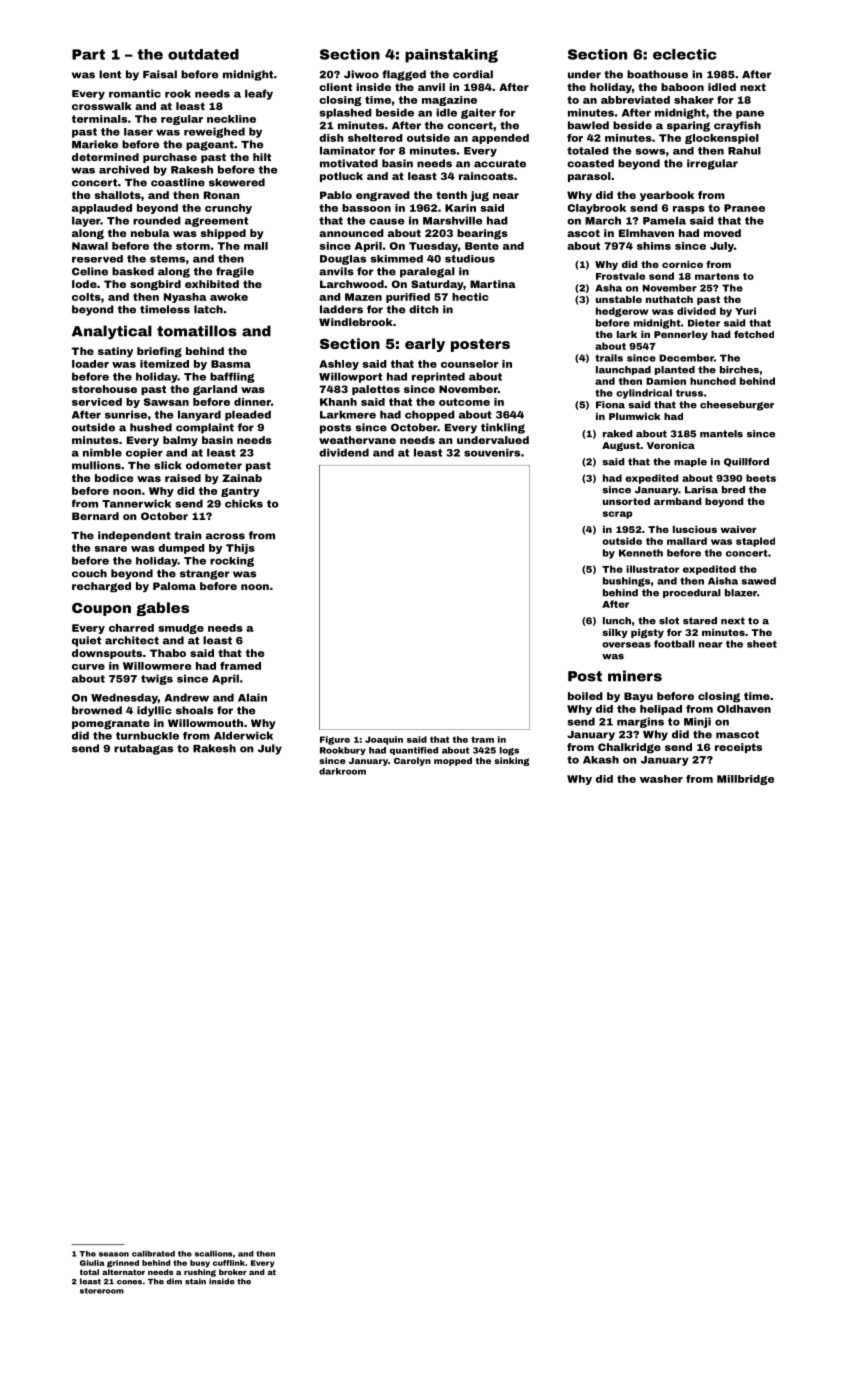  Describe the element at coordinates (213, 1254) in the page. I see `scallions` at that location.
